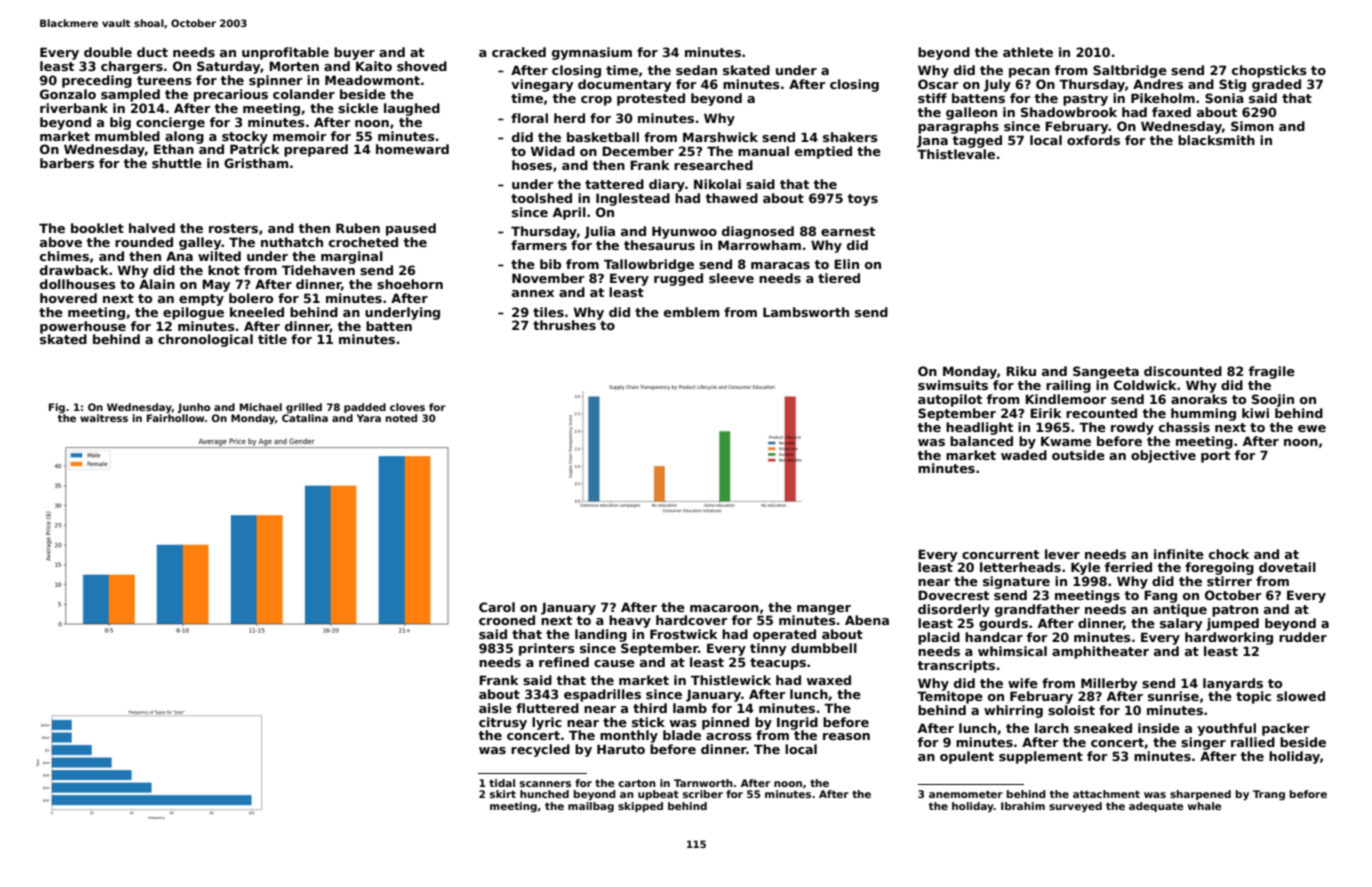  I want to click on booklet, so click(97, 228).
